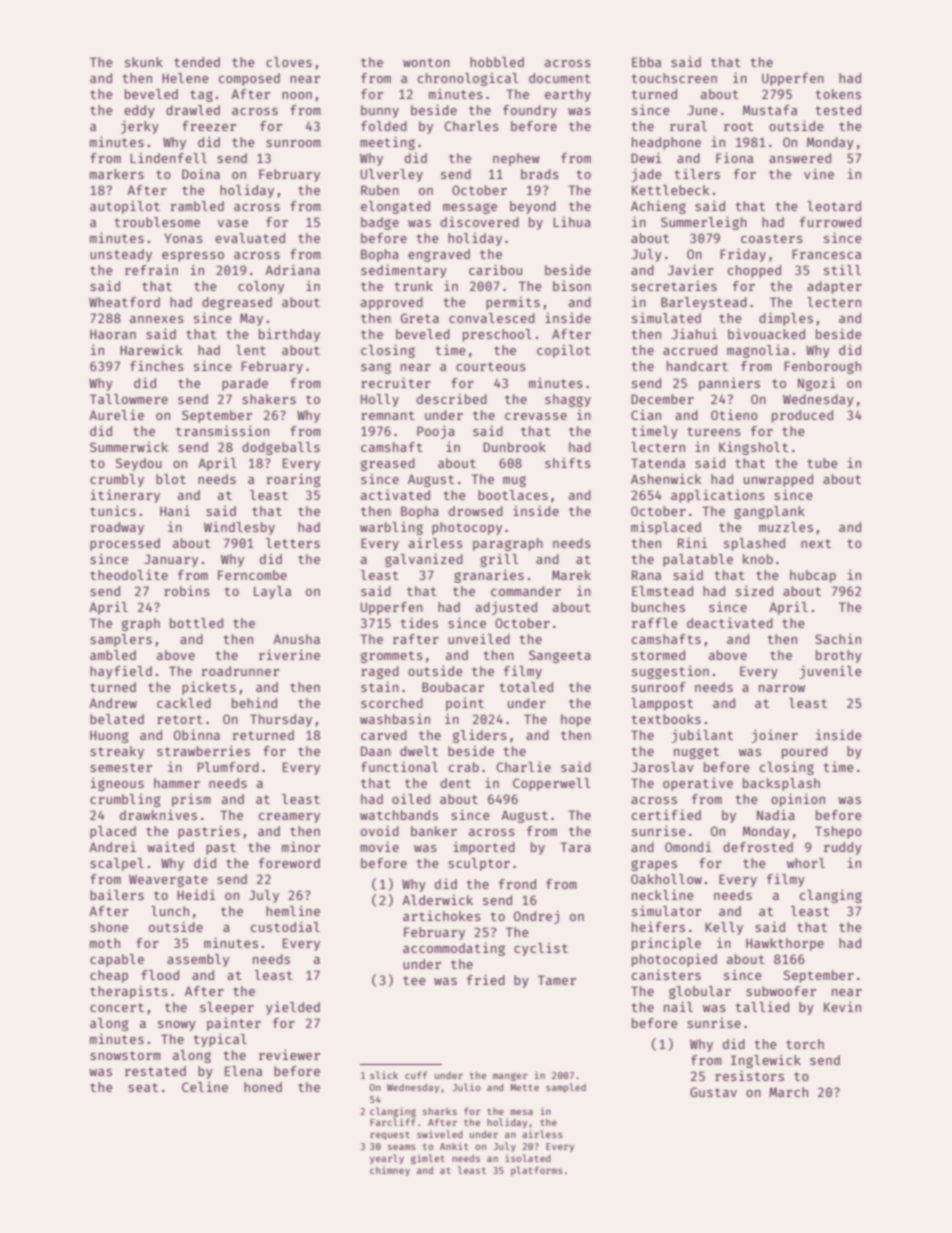 This page has width=952, height=1233. I want to click on annexes, so click(157, 319).
